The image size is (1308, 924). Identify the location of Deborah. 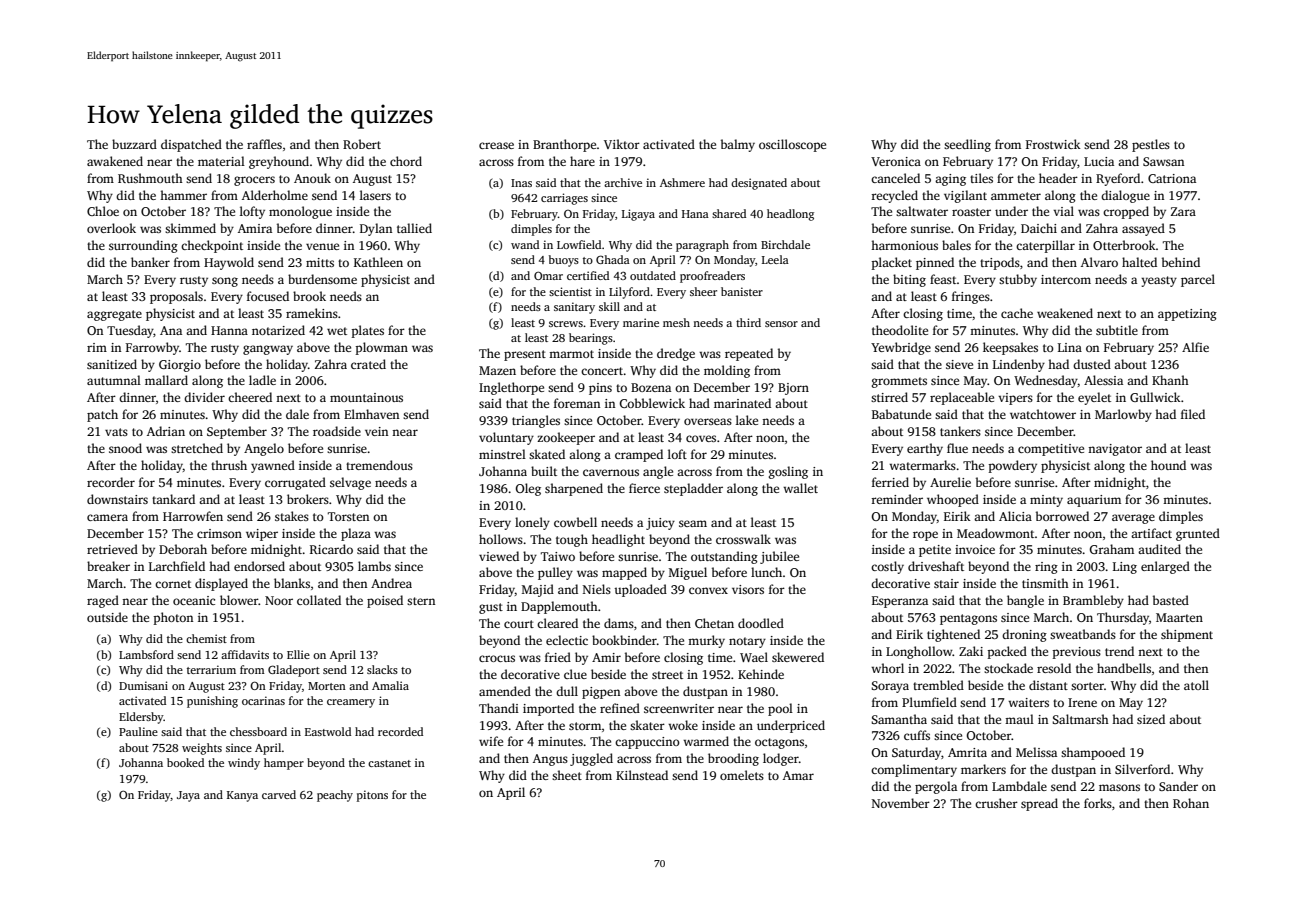
(183, 549).
